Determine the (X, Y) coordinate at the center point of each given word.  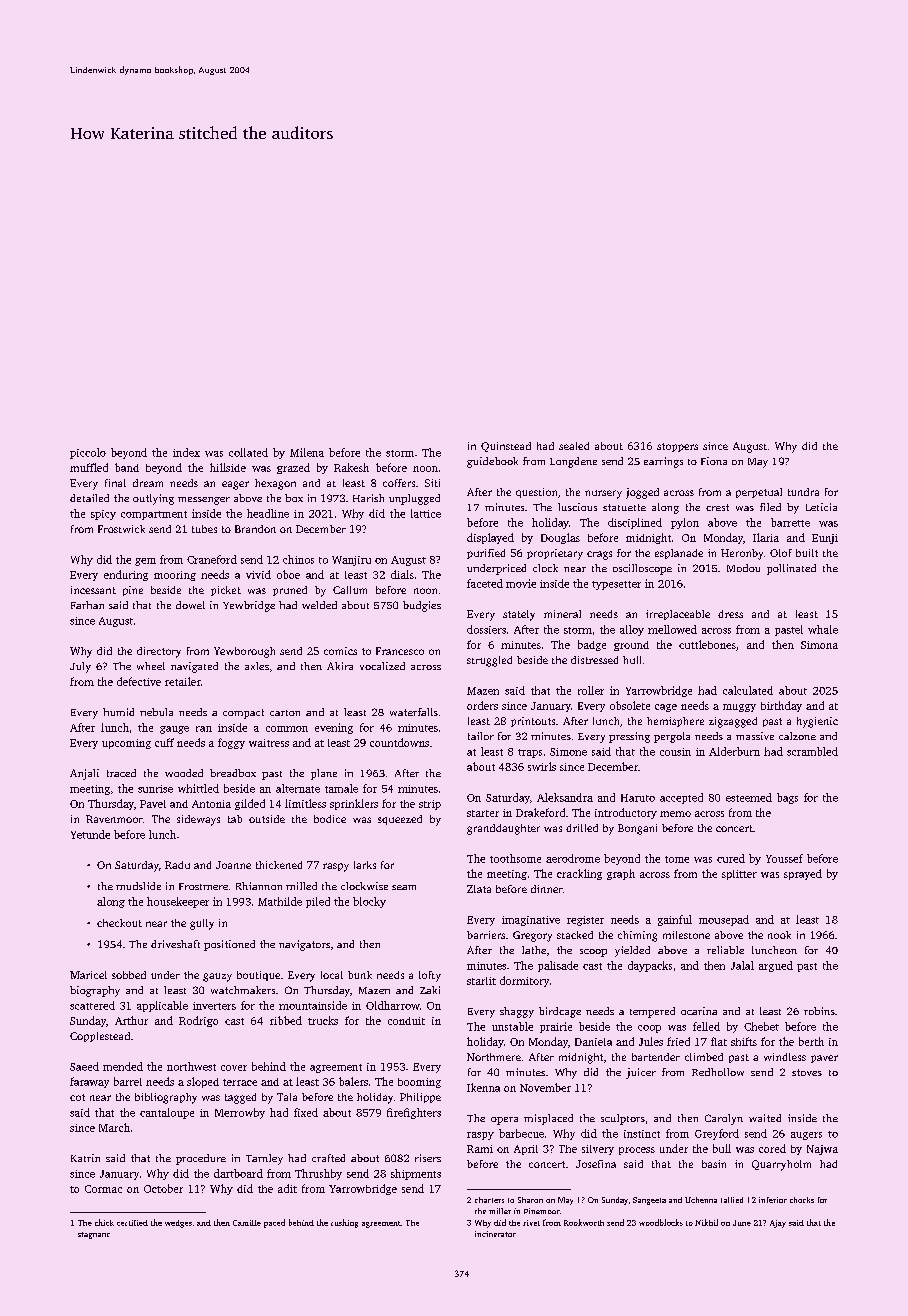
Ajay (778, 1224)
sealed (574, 446)
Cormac (103, 1189)
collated (248, 452)
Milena (307, 452)
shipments (416, 1174)
